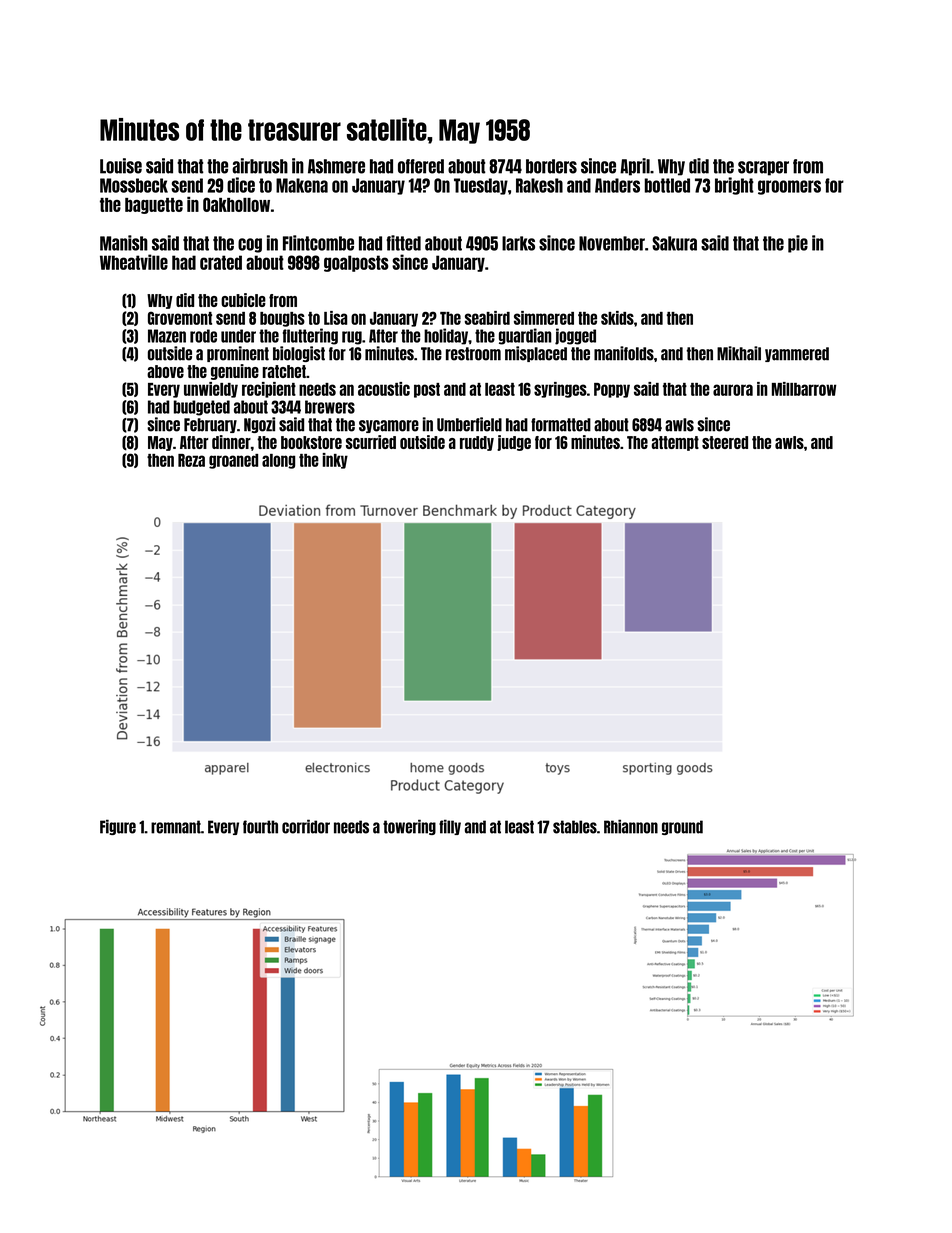 This screenshot has height=1233, width=952. Describe the element at coordinates (260, 166) in the screenshot. I see `airbrush` at that location.
